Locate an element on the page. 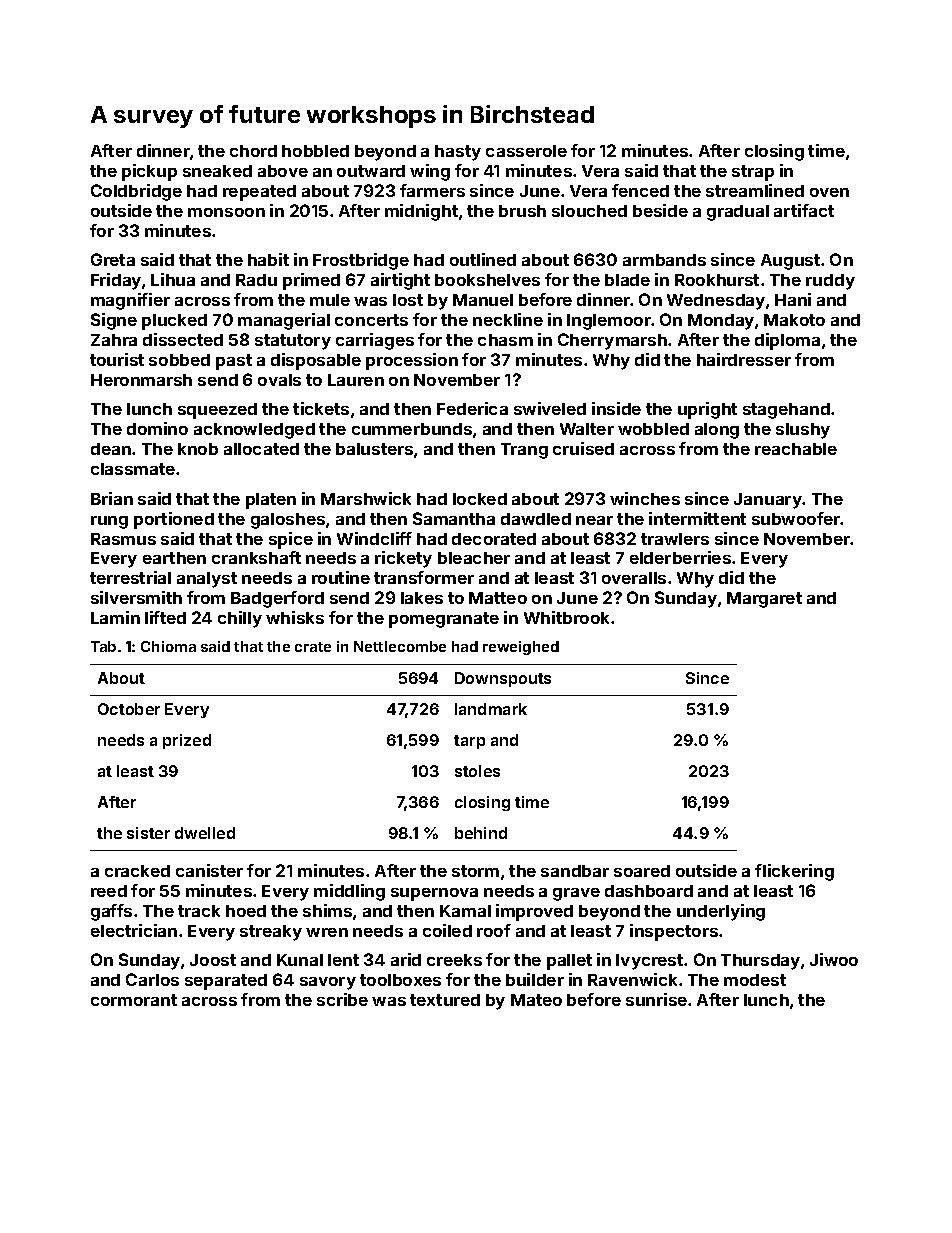  diploma is located at coordinates (787, 341).
